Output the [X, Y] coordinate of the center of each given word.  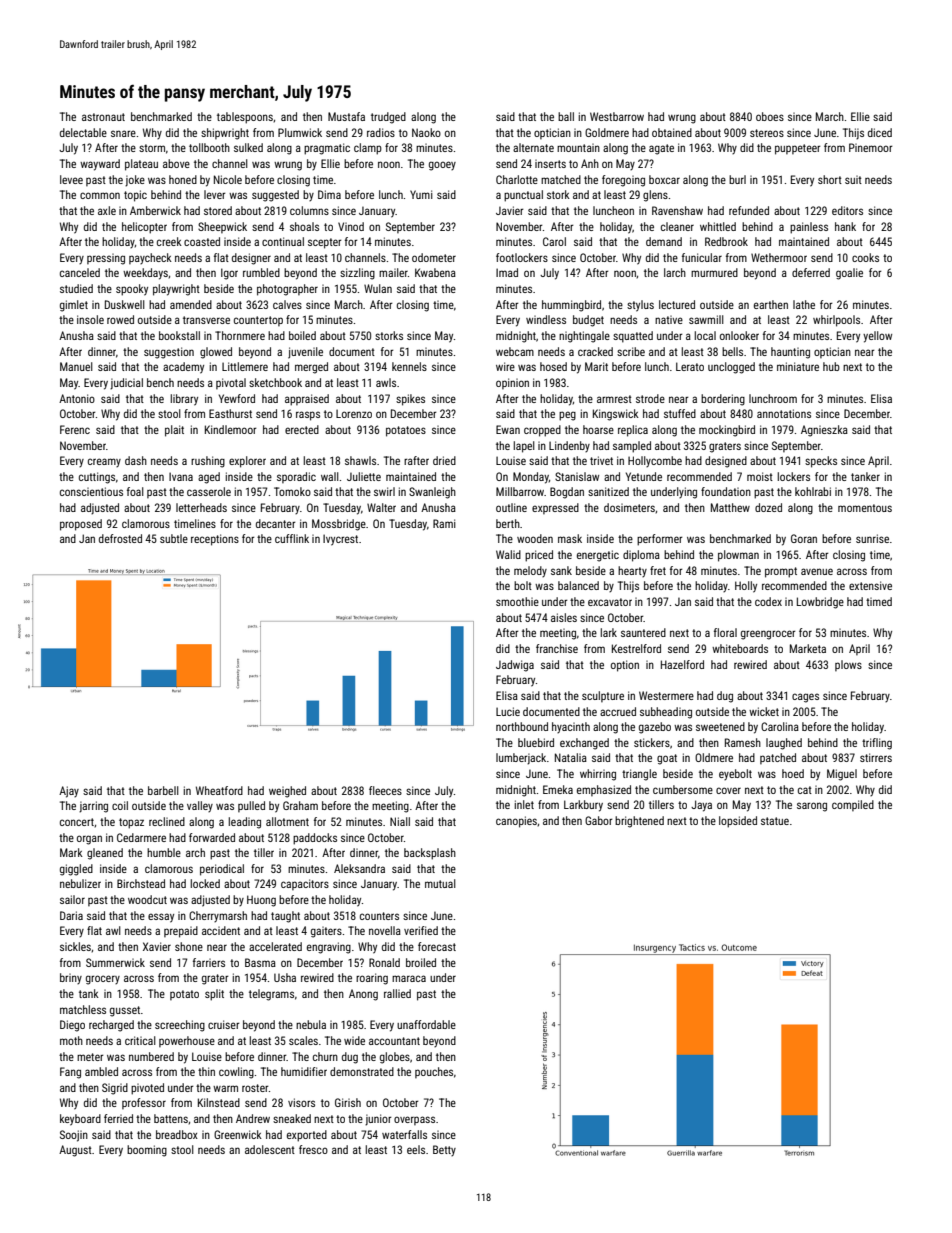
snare [123, 133]
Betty [444, 1150]
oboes [770, 116]
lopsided [738, 822]
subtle [174, 538]
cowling [236, 1073]
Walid [508, 554]
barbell [163, 790]
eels [416, 1149]
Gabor [599, 820]
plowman [738, 556]
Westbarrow [617, 116]
